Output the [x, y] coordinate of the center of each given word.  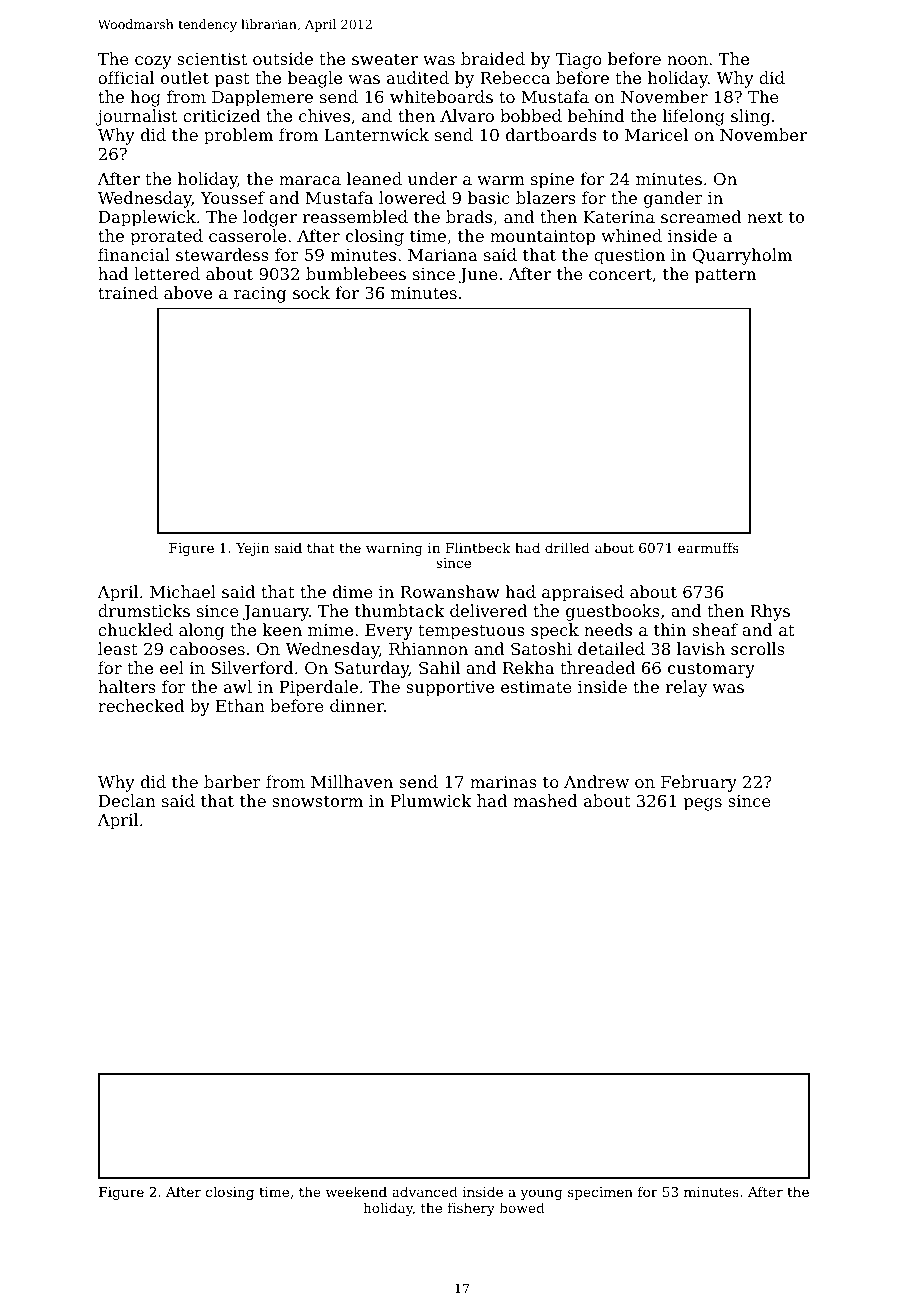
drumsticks [144, 610]
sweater [385, 59]
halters [127, 686]
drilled [567, 547]
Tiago [579, 61]
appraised [583, 593]
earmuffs [708, 547]
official [126, 77]
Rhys [770, 612]
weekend [356, 1191]
